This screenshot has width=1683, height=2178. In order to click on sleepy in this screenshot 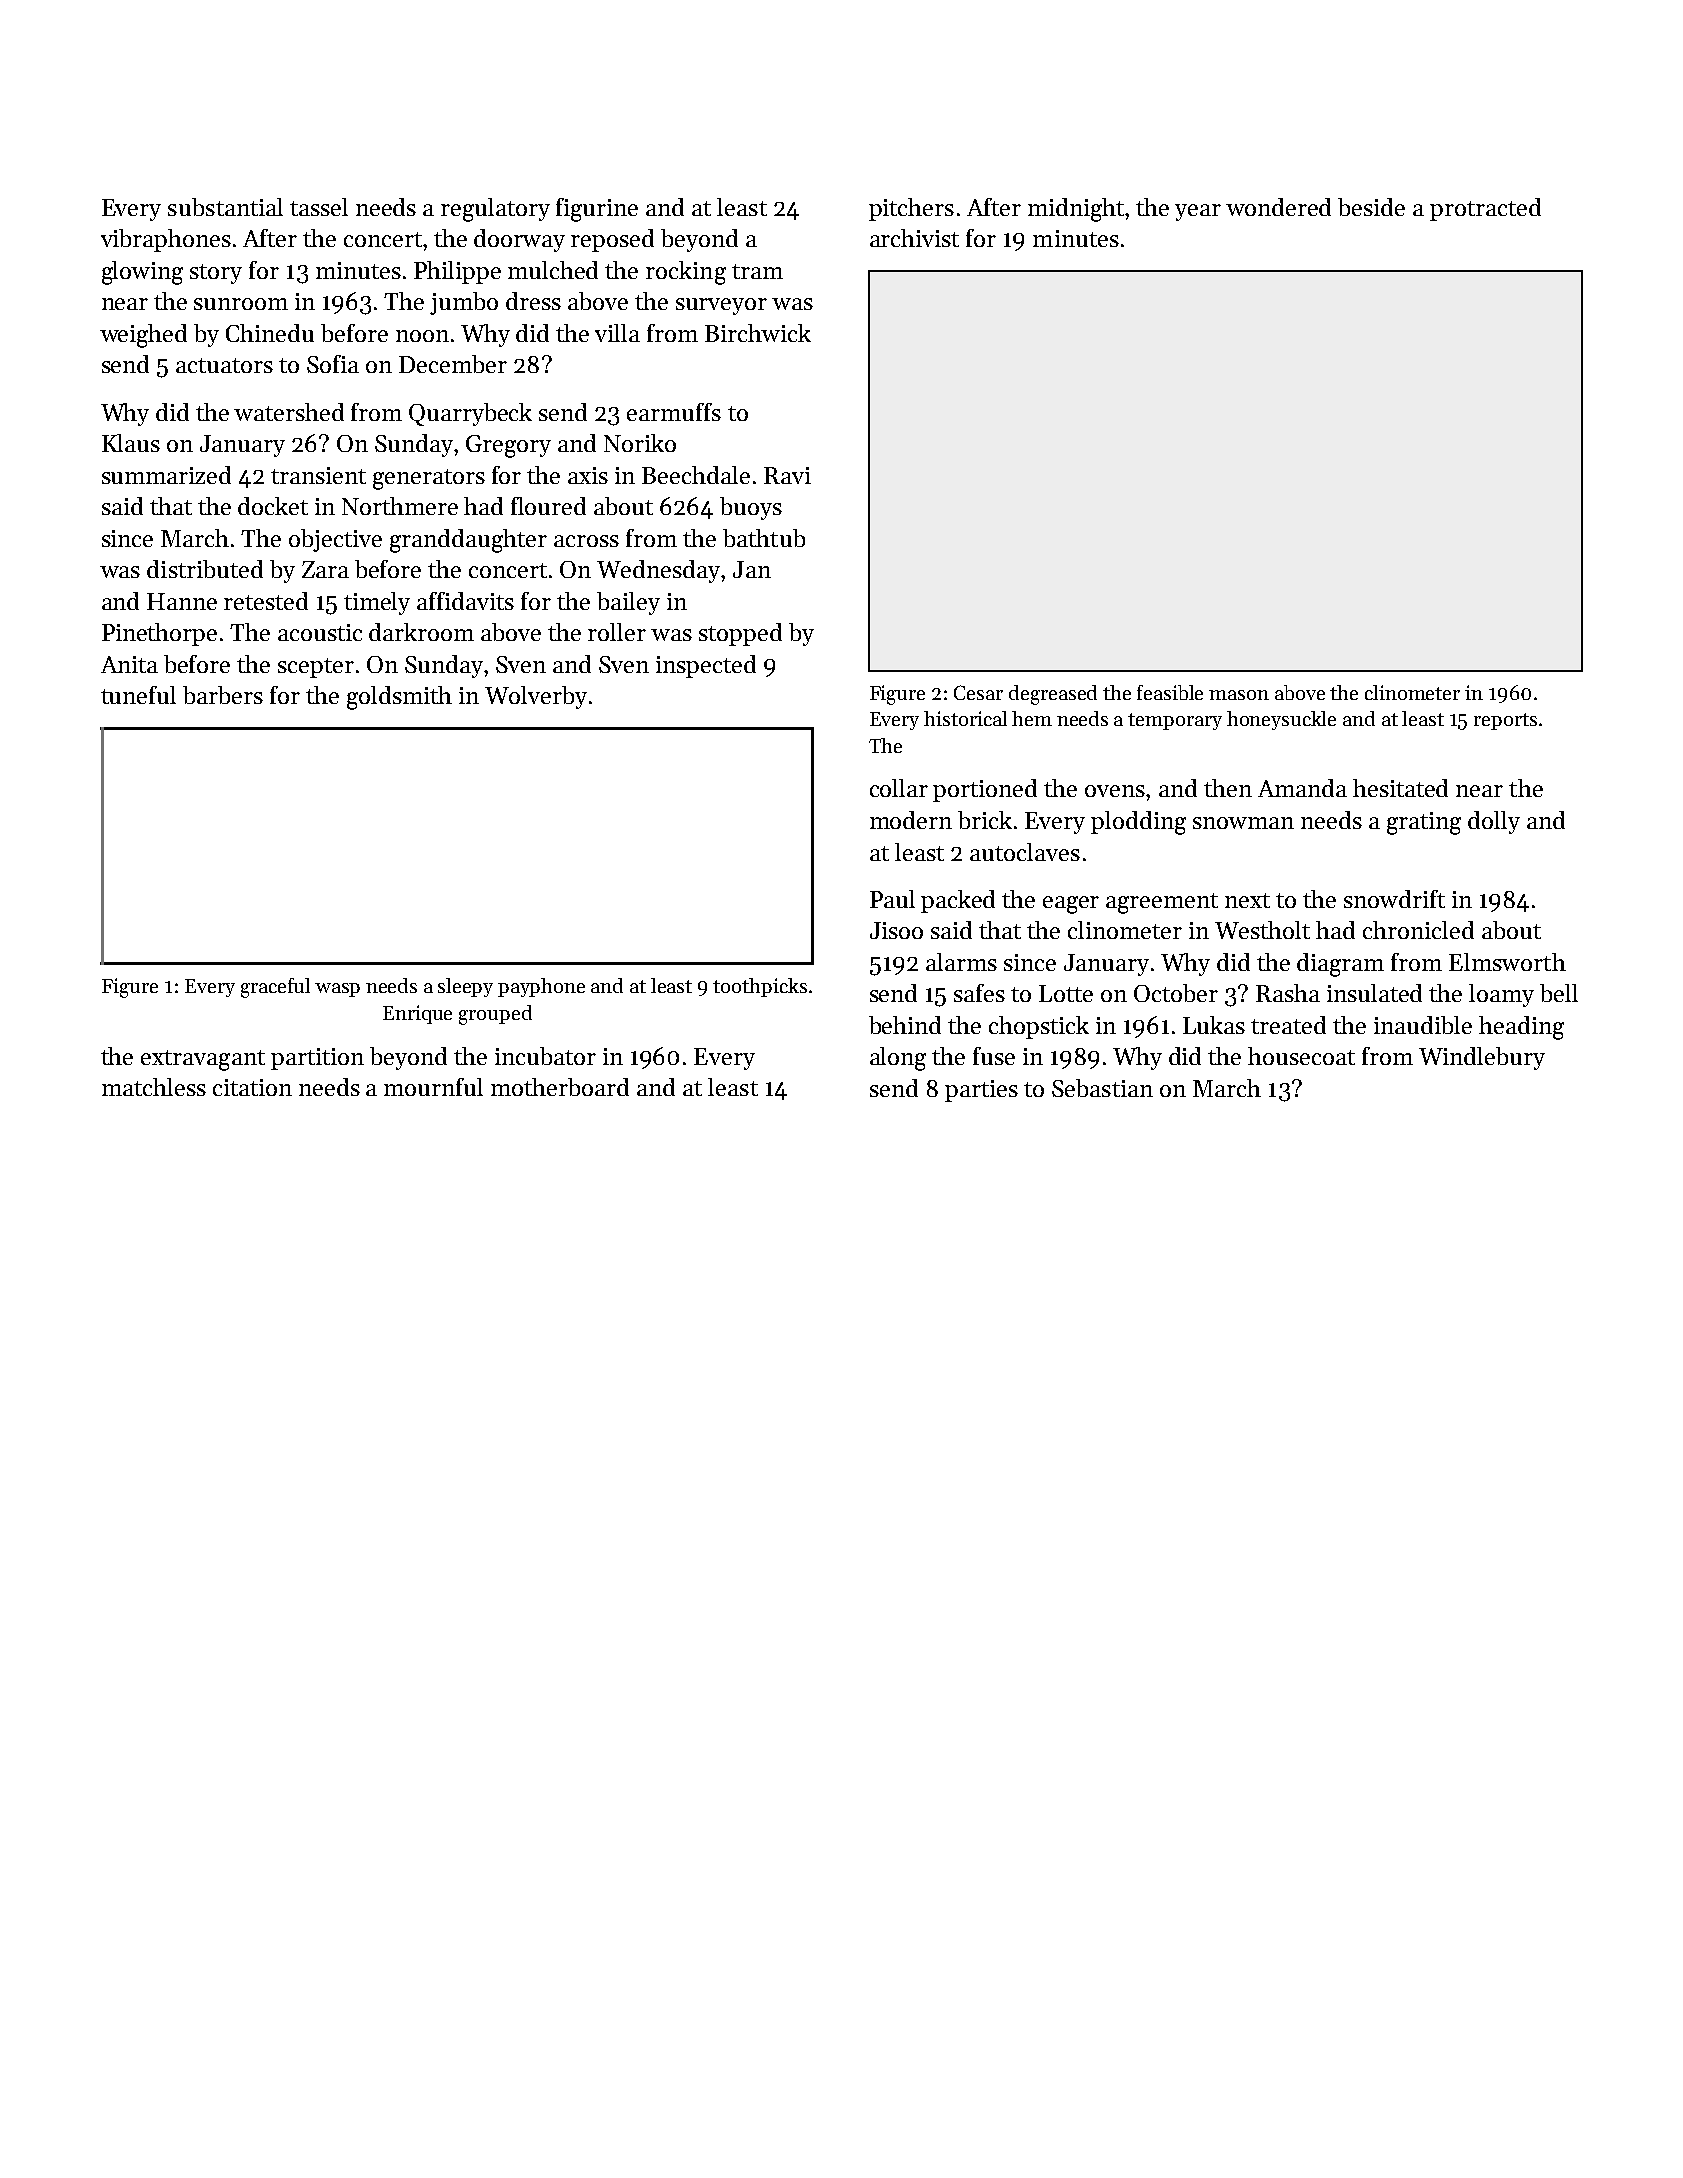, I will do `click(465, 987)`.
